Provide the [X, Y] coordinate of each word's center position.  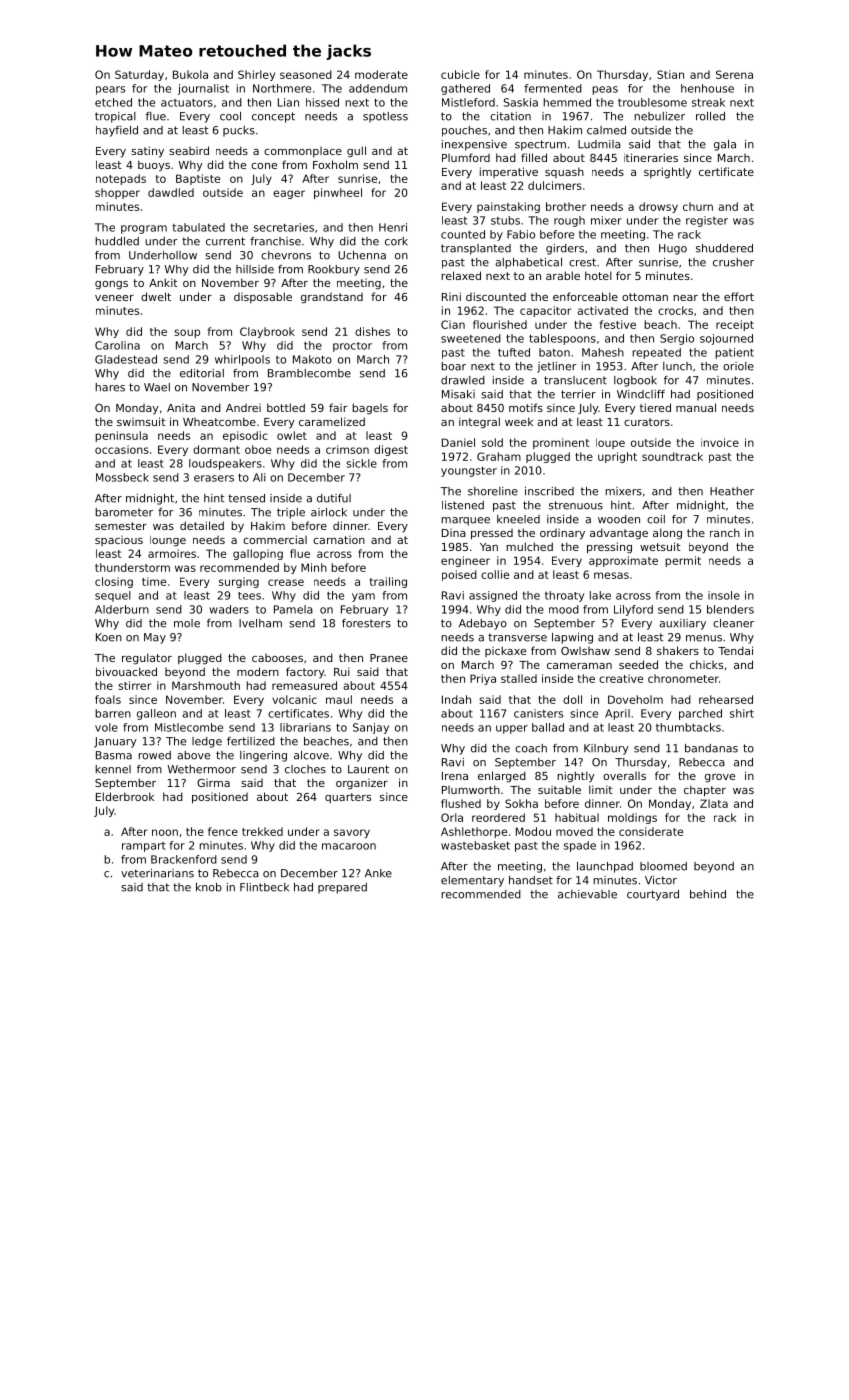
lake [600, 595]
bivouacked [126, 671]
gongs [111, 285]
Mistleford [468, 102]
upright [617, 457]
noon [165, 832]
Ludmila [599, 144]
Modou [533, 831]
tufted [514, 352]
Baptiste [198, 179]
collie [495, 574]
